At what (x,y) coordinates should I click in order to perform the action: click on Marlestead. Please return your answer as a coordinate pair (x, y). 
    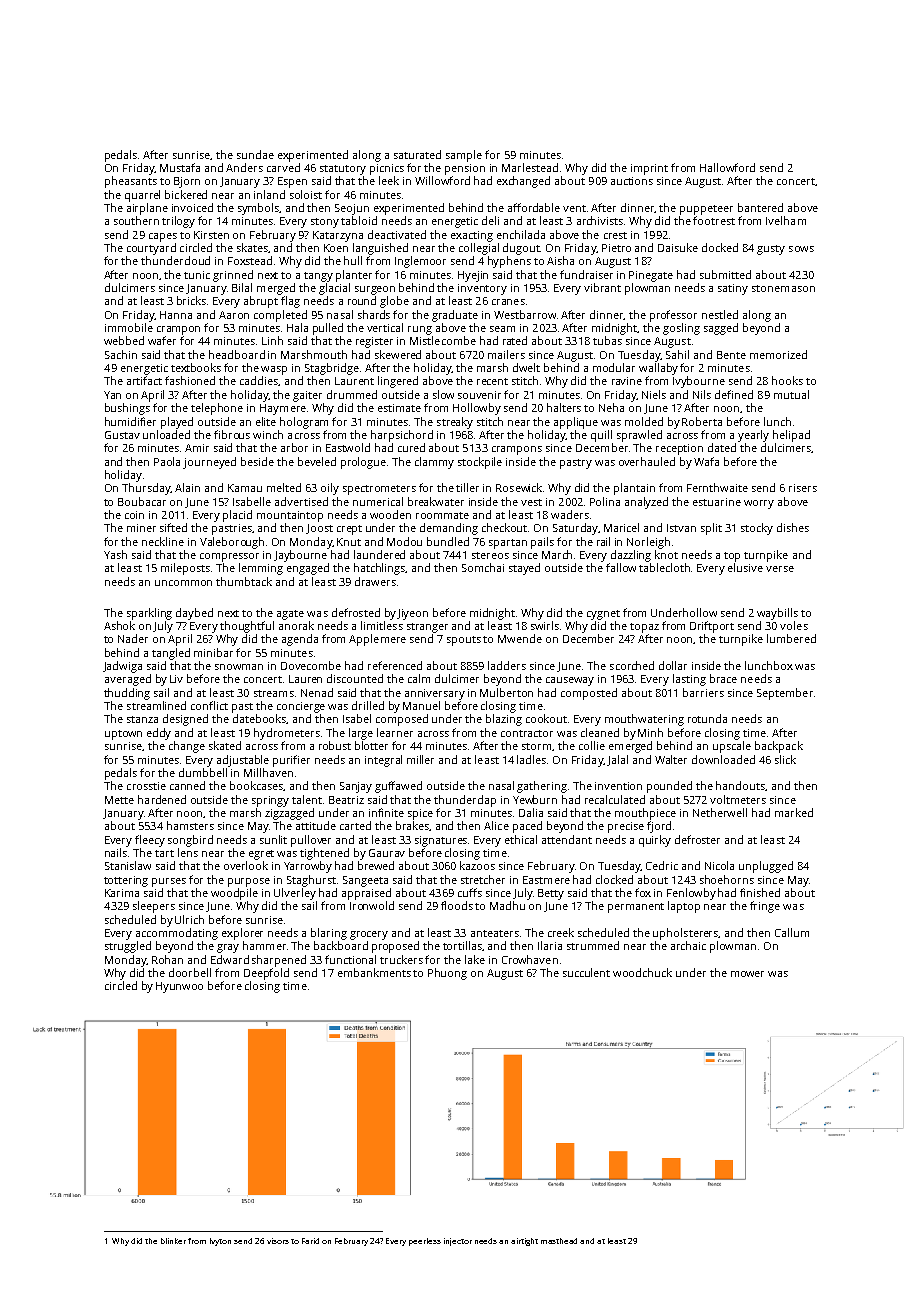
    Looking at the image, I should click on (530, 167).
